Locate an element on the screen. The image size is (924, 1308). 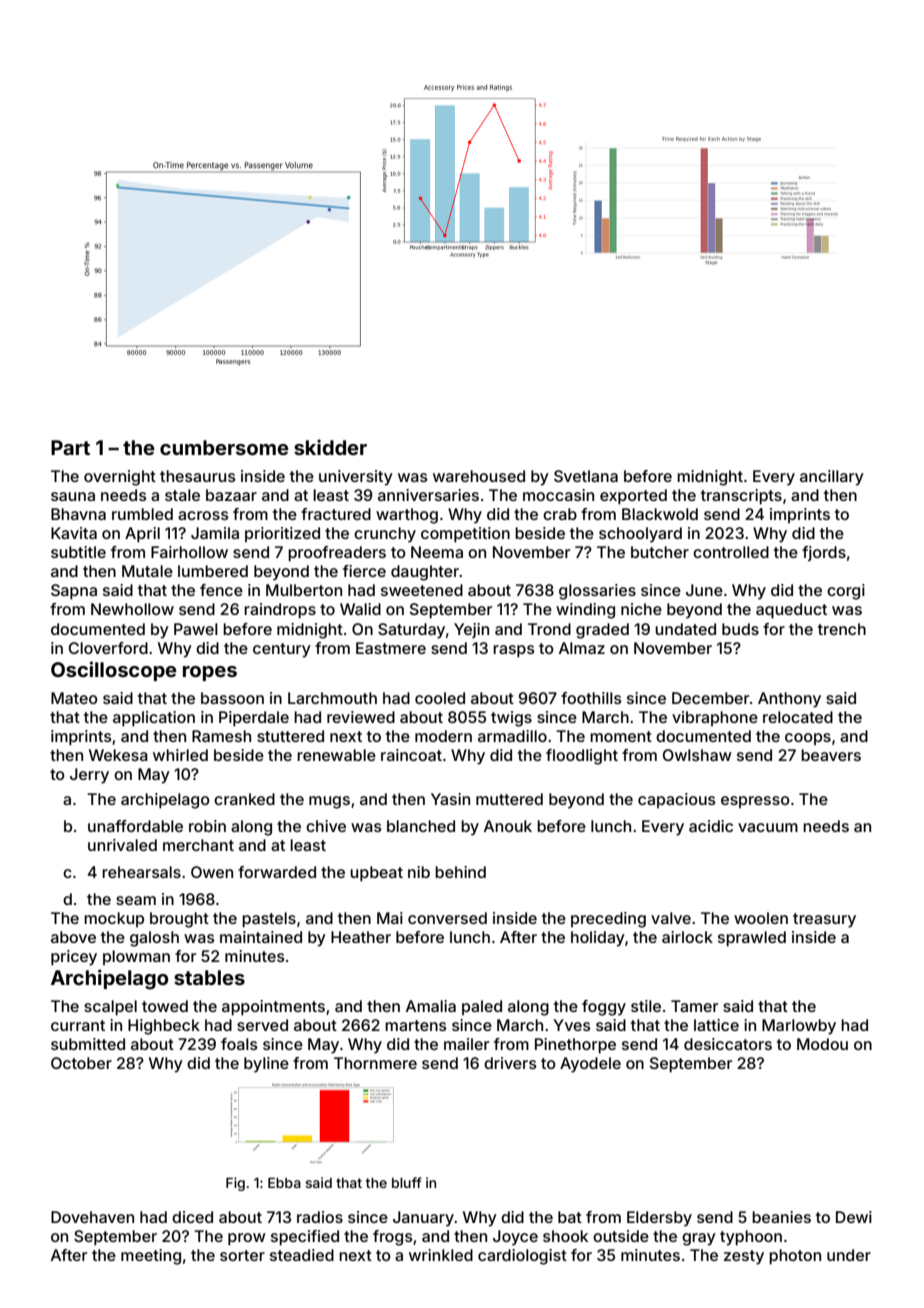
upbeat is located at coordinates (376, 874).
